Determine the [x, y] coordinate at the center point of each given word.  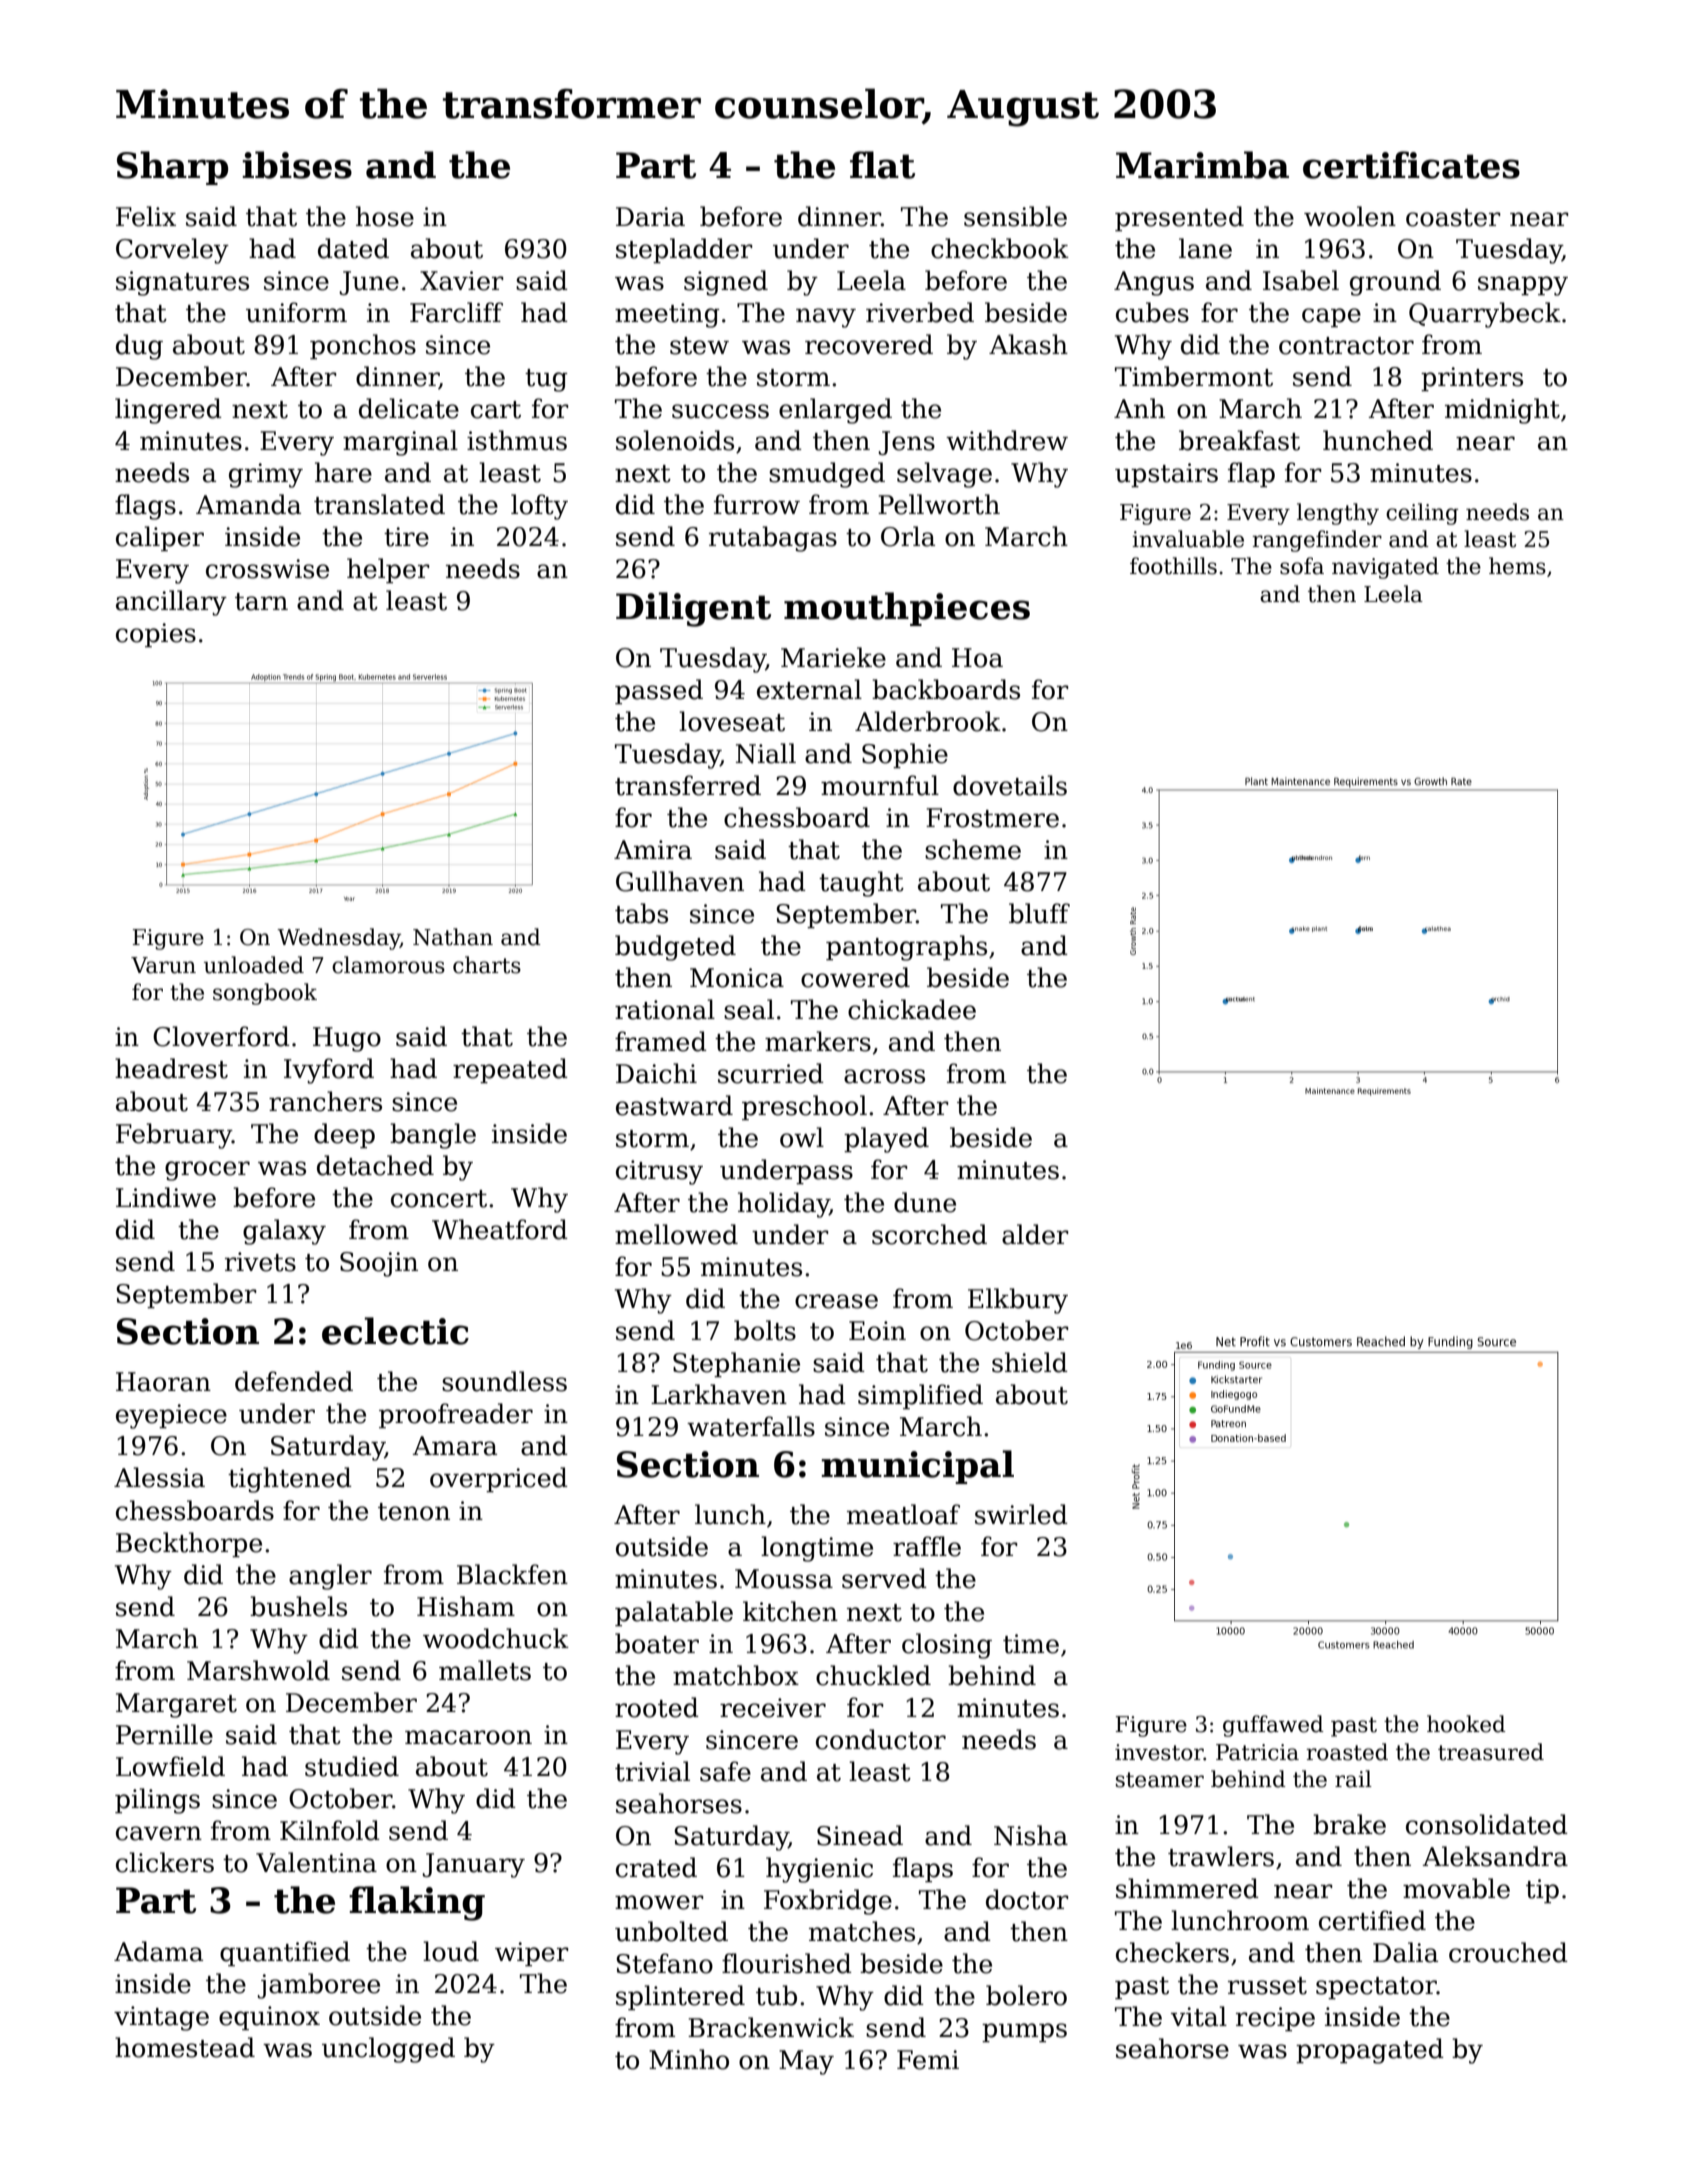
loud [451, 1951]
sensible [1015, 216]
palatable [674, 1613]
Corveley [172, 251]
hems [1517, 566]
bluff [1039, 913]
